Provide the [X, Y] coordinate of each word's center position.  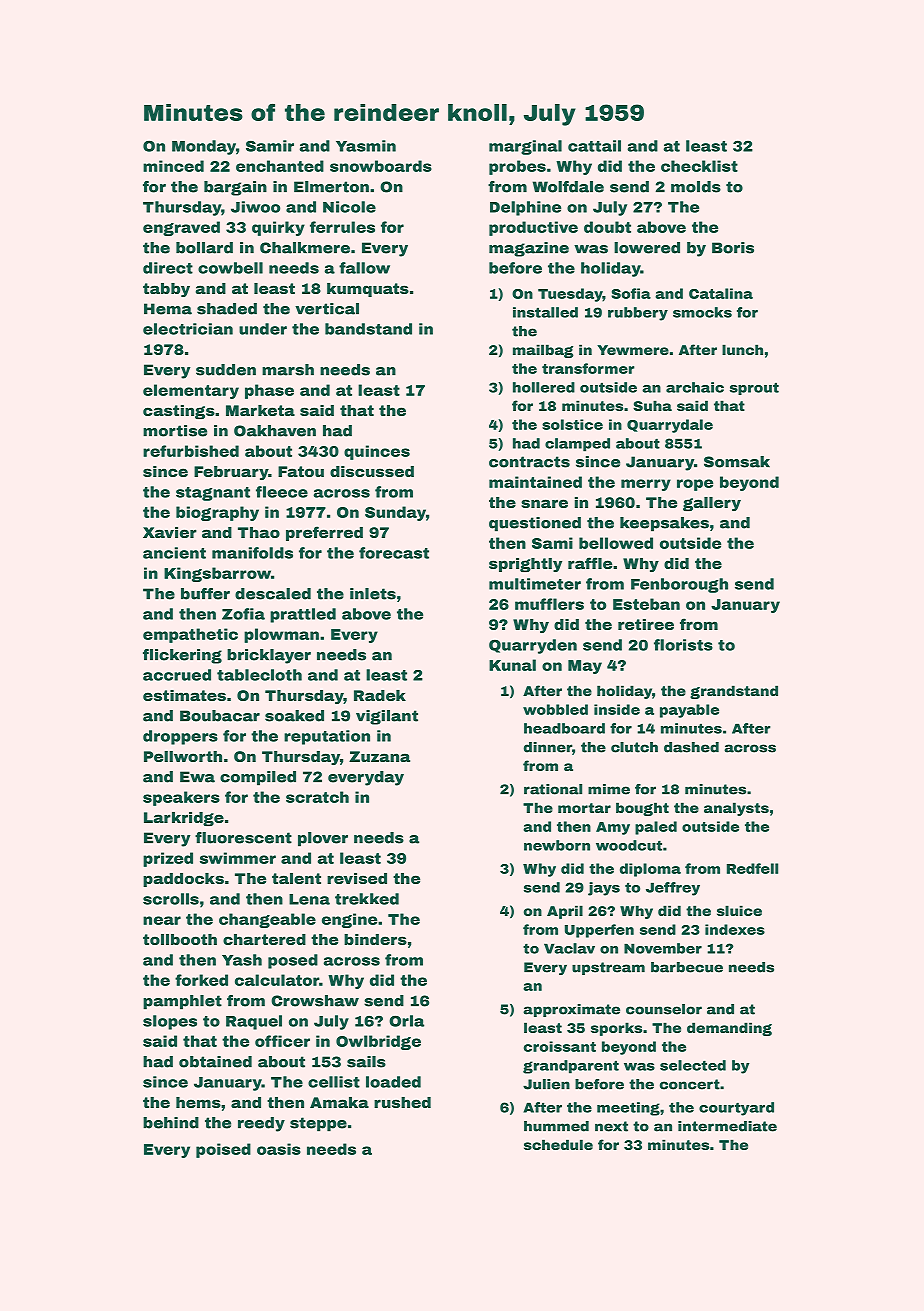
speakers [181, 798]
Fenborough [679, 585]
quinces [377, 452]
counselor [664, 1009]
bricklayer [269, 656]
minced [173, 166]
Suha [652, 405]
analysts [736, 809]
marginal [525, 147]
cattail [594, 146]
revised [357, 878]
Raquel [254, 1022]
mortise [175, 431]
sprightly [525, 565]
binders [375, 939]
